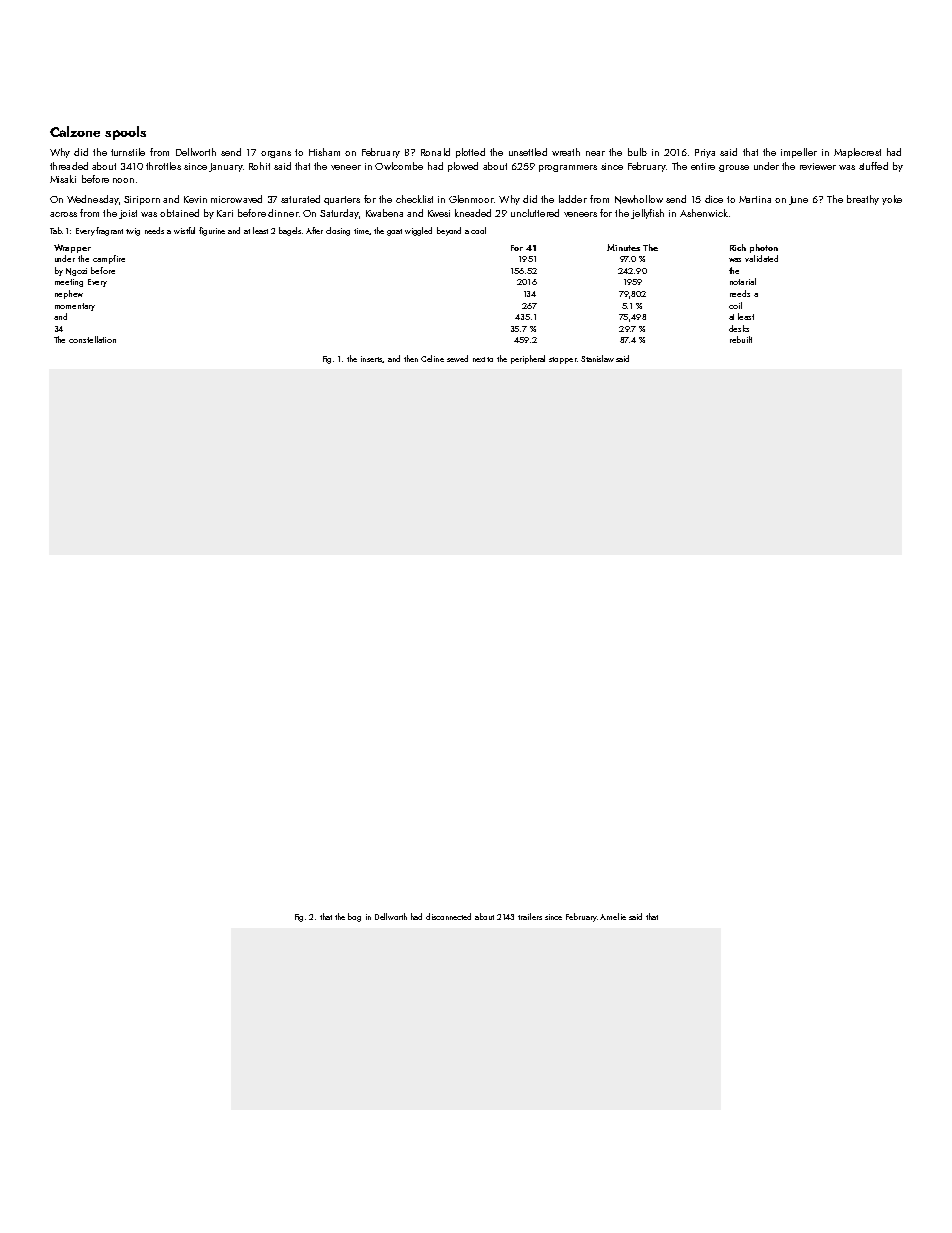 The height and width of the screenshot is (1233, 952). Describe the element at coordinates (411, 358) in the screenshot. I see `then` at that location.
